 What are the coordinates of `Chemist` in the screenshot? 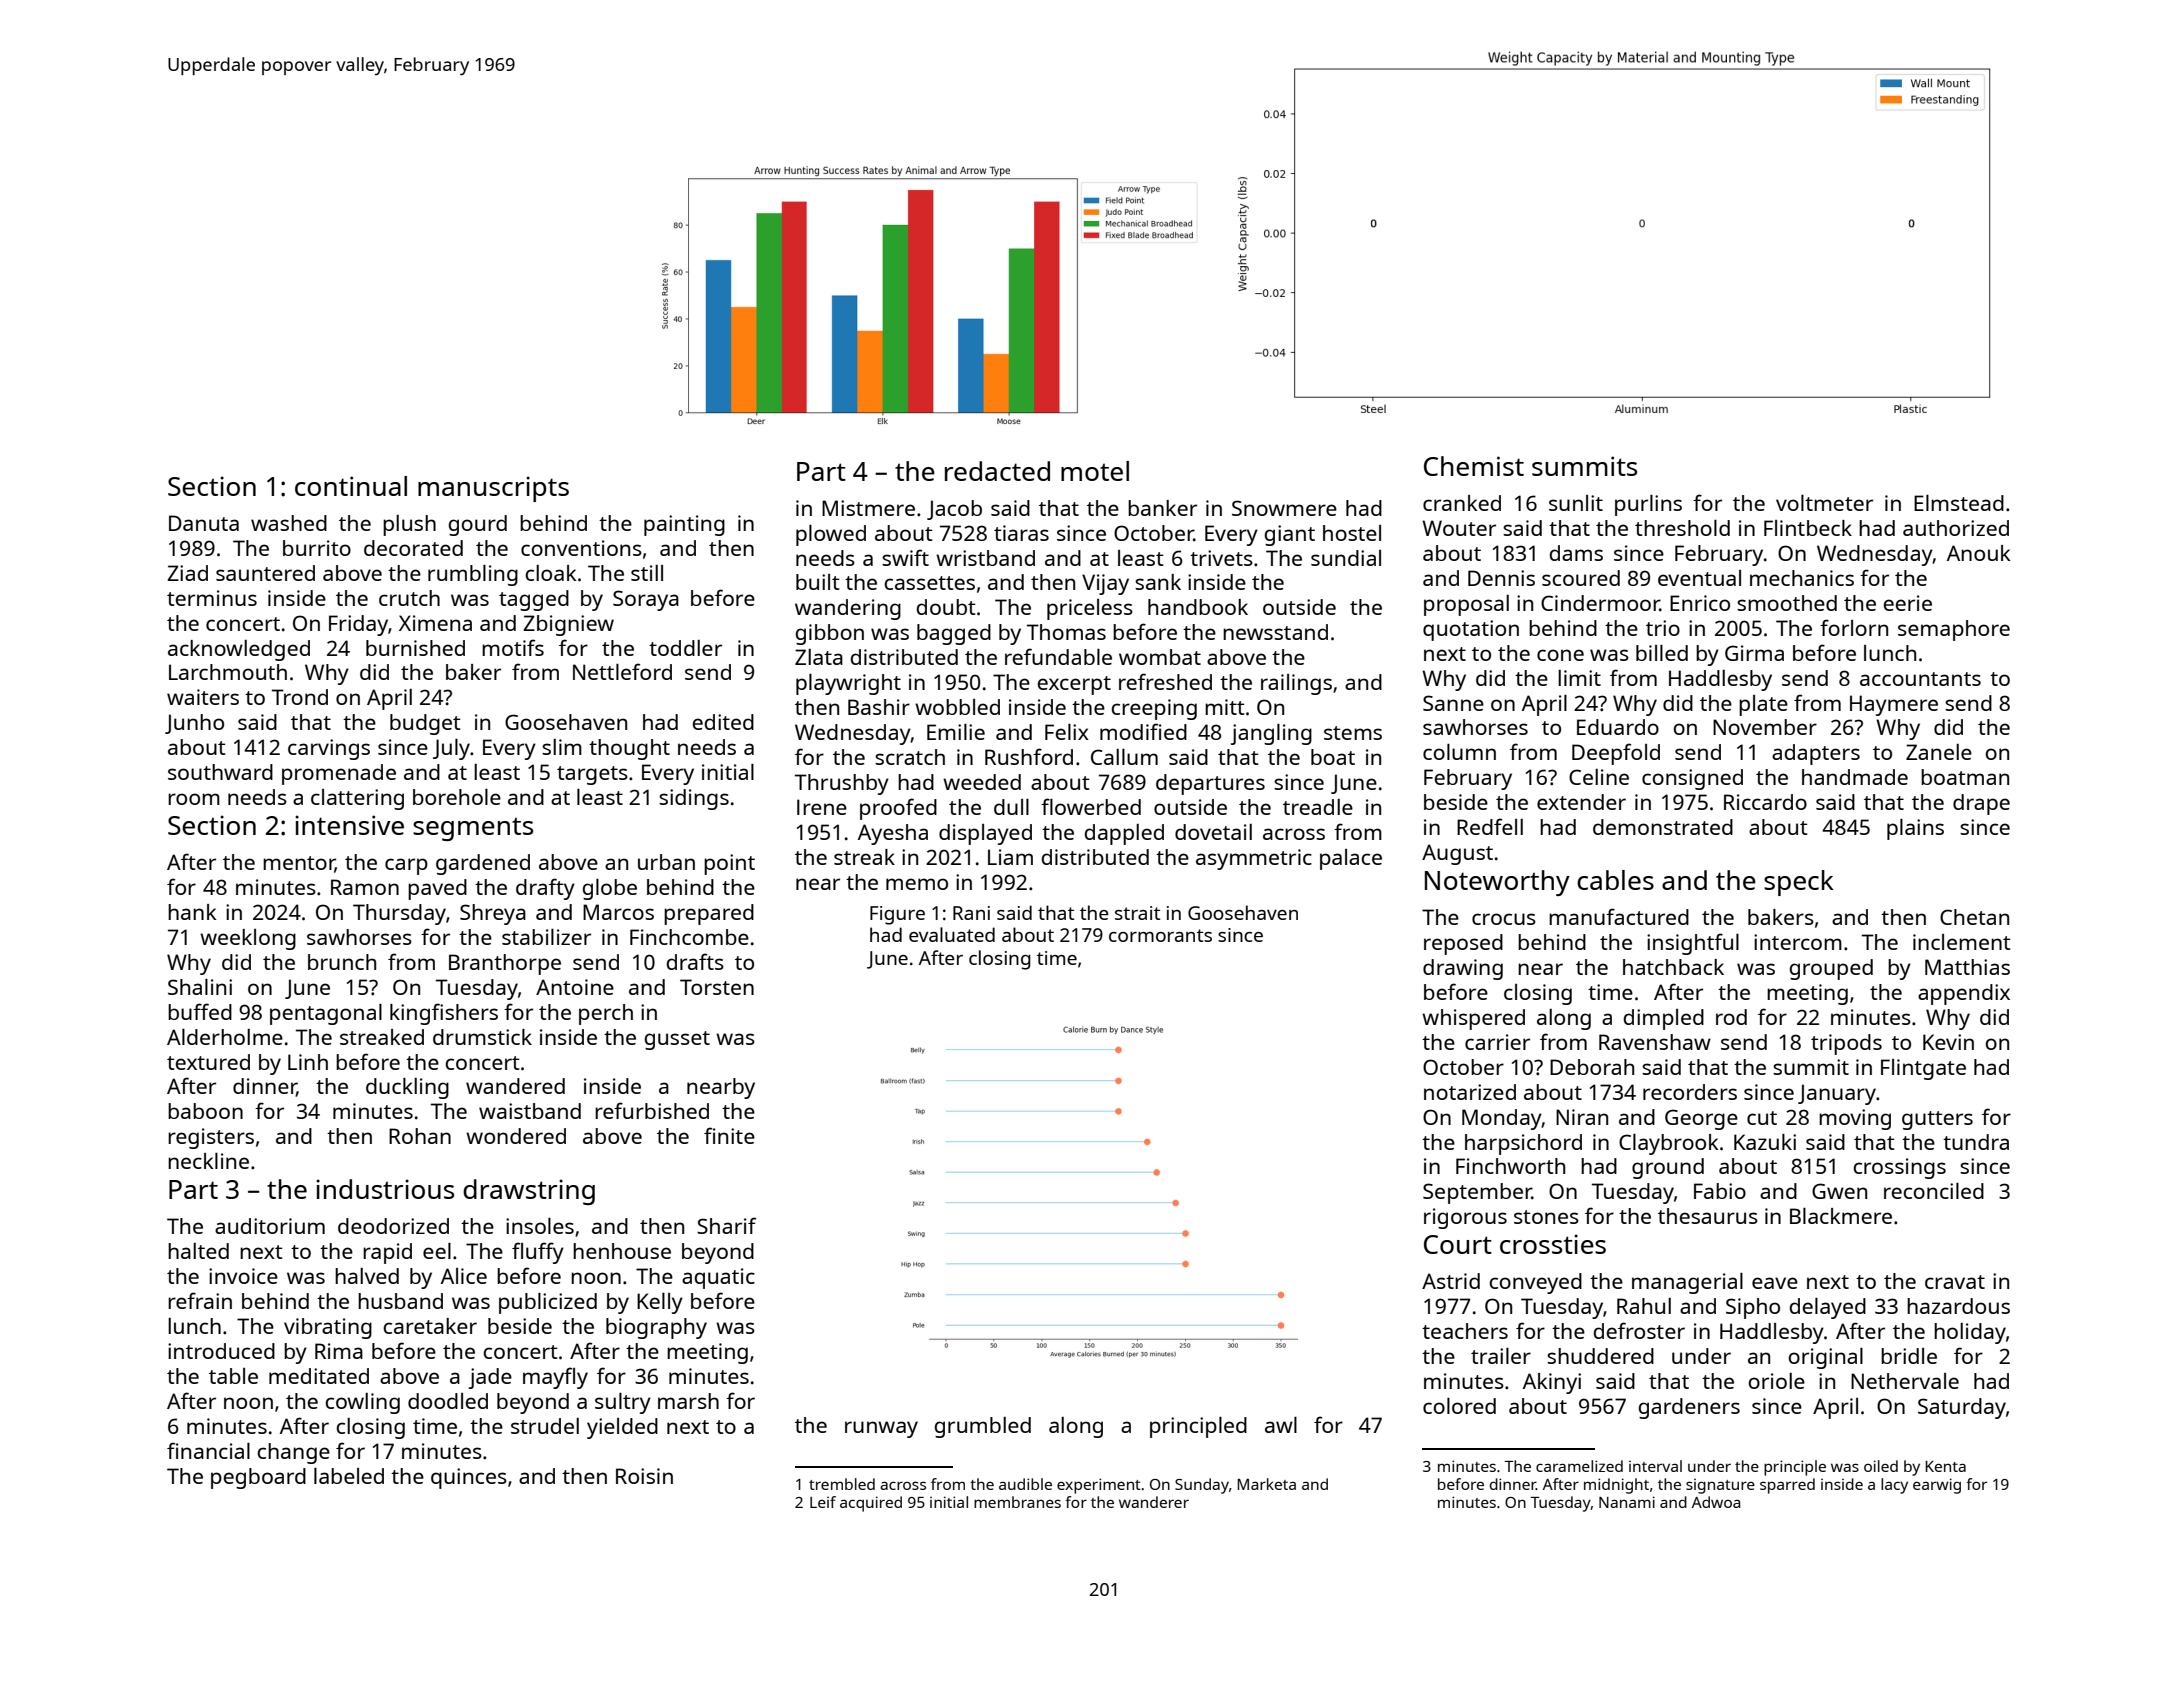 It's located at (1474, 466).
